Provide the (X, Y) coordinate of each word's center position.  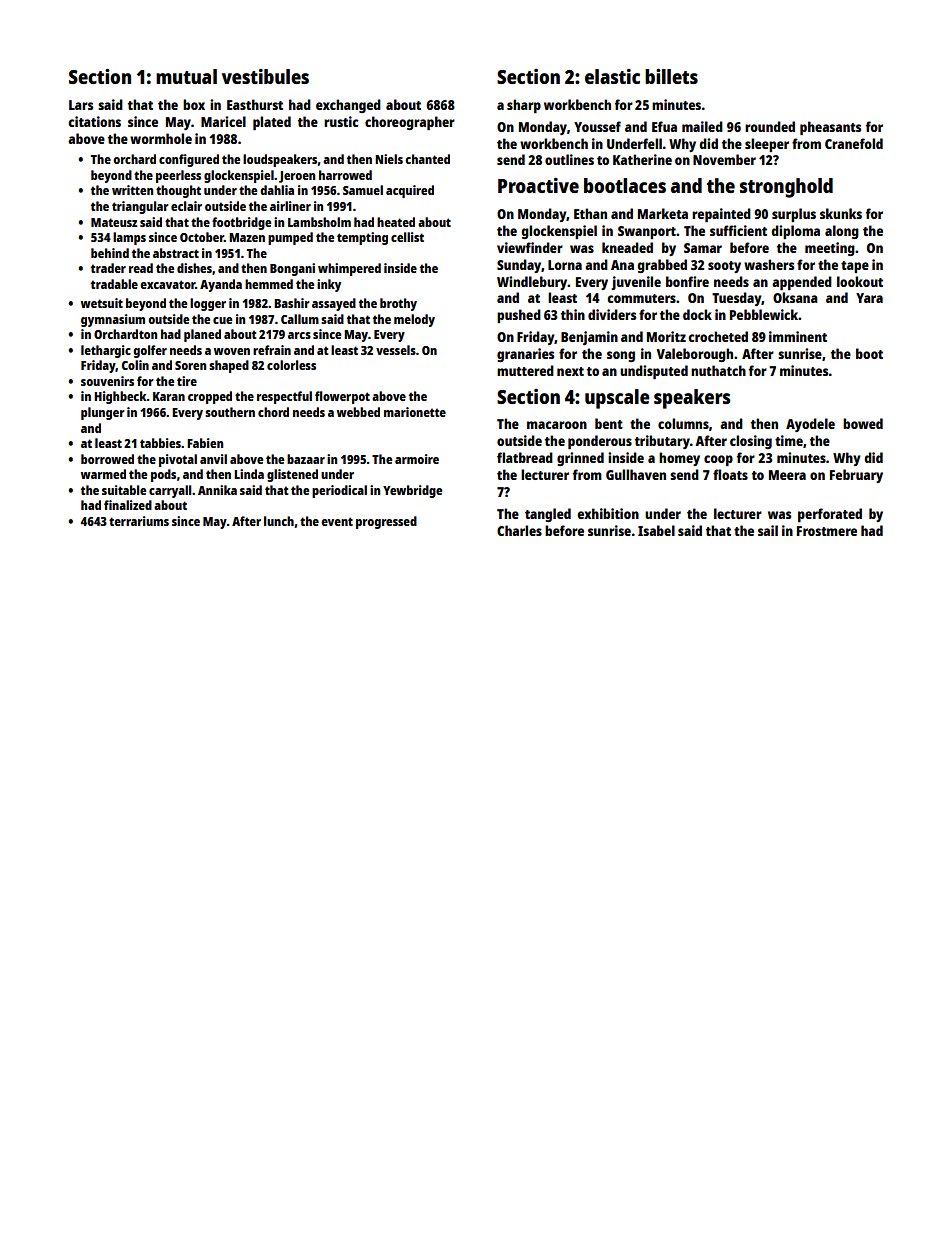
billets (671, 76)
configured (189, 160)
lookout (860, 281)
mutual (186, 76)
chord (273, 412)
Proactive (538, 185)
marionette (415, 412)
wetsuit (102, 303)
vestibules (265, 76)
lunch (279, 521)
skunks (841, 213)
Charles (519, 530)
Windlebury (532, 283)
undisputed (654, 372)
